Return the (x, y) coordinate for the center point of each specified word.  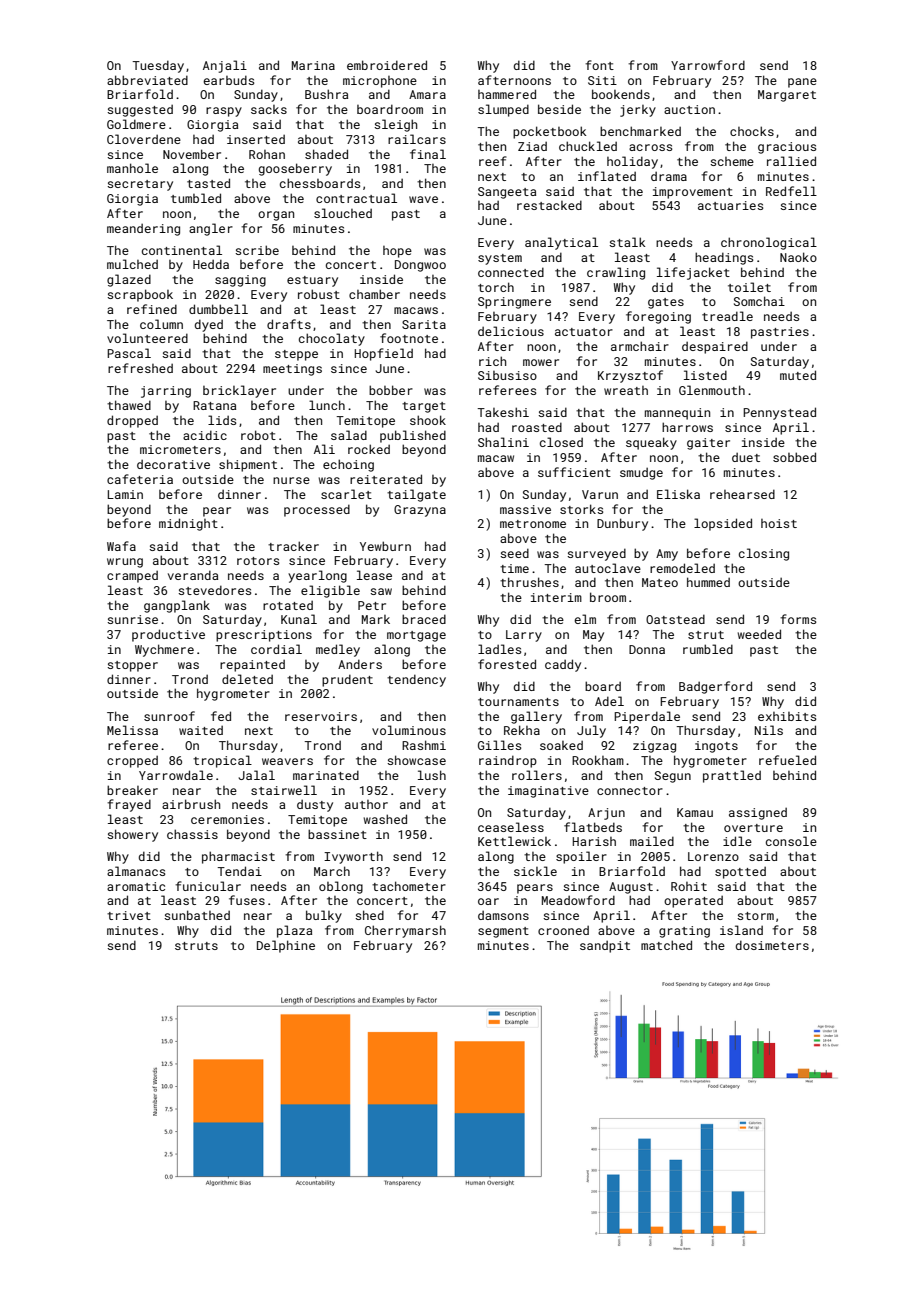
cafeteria (140, 479)
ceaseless (511, 827)
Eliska (678, 494)
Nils (769, 730)
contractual (356, 198)
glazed (129, 280)
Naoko (798, 257)
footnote (409, 338)
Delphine (286, 946)
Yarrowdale (176, 775)
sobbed (794, 457)
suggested (140, 111)
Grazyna (420, 511)
